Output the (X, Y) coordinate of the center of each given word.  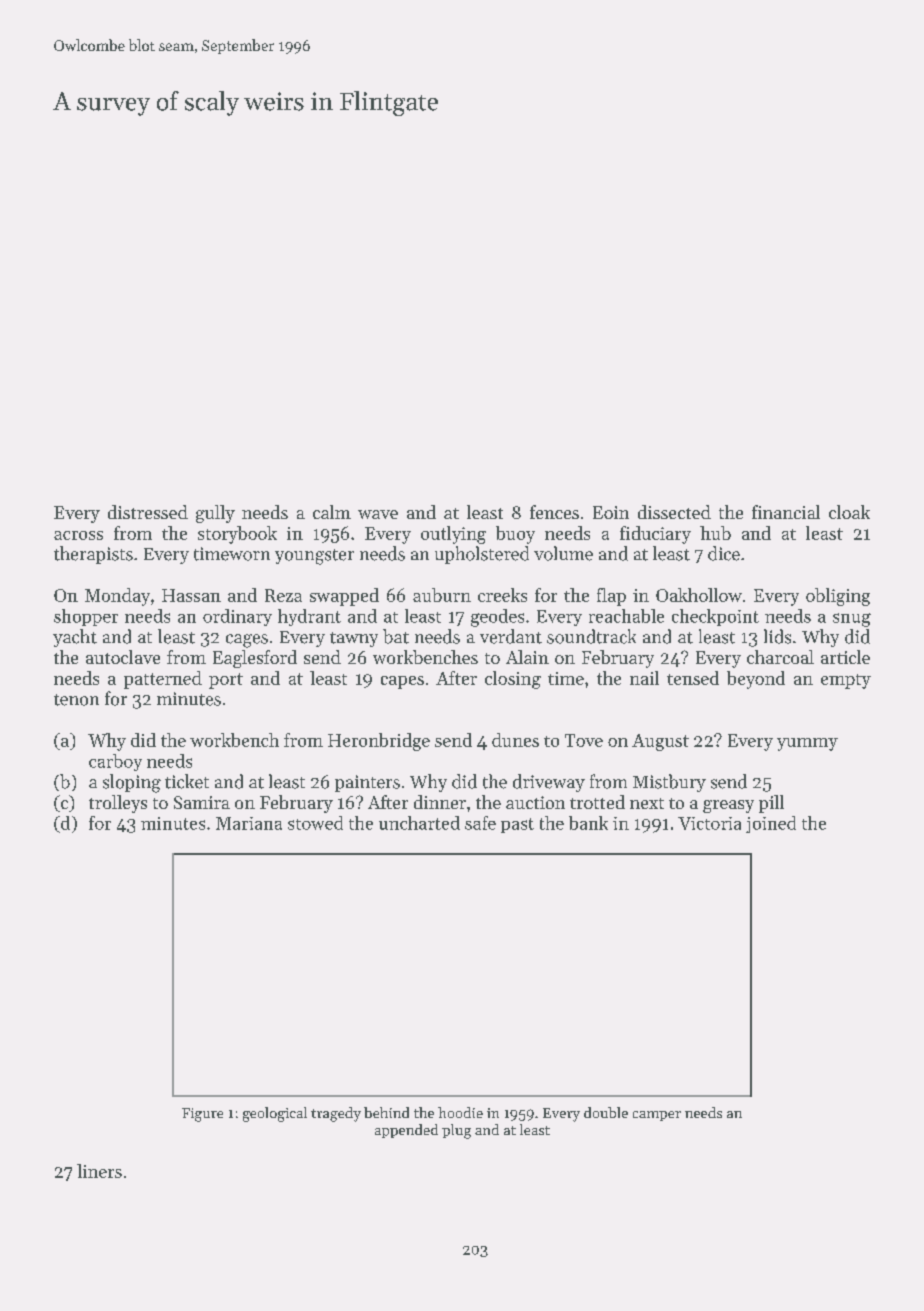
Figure (202, 1115)
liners (99, 1171)
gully (215, 514)
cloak (849, 512)
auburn (442, 595)
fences (554, 512)
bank (588, 823)
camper (657, 1116)
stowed (315, 823)
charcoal (780, 657)
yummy (807, 744)
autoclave (123, 657)
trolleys (118, 804)
